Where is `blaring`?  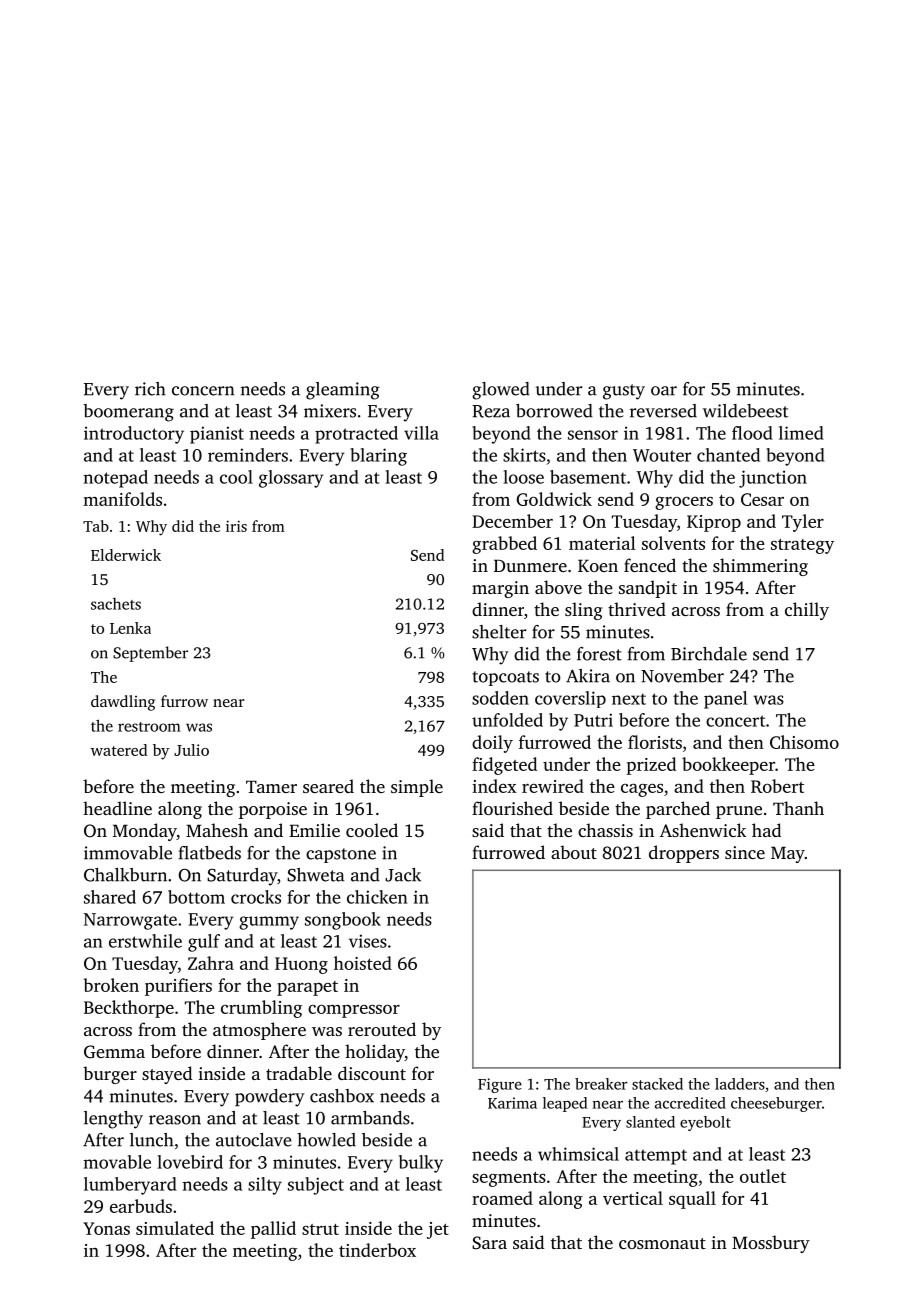 blaring is located at coordinates (378, 457).
